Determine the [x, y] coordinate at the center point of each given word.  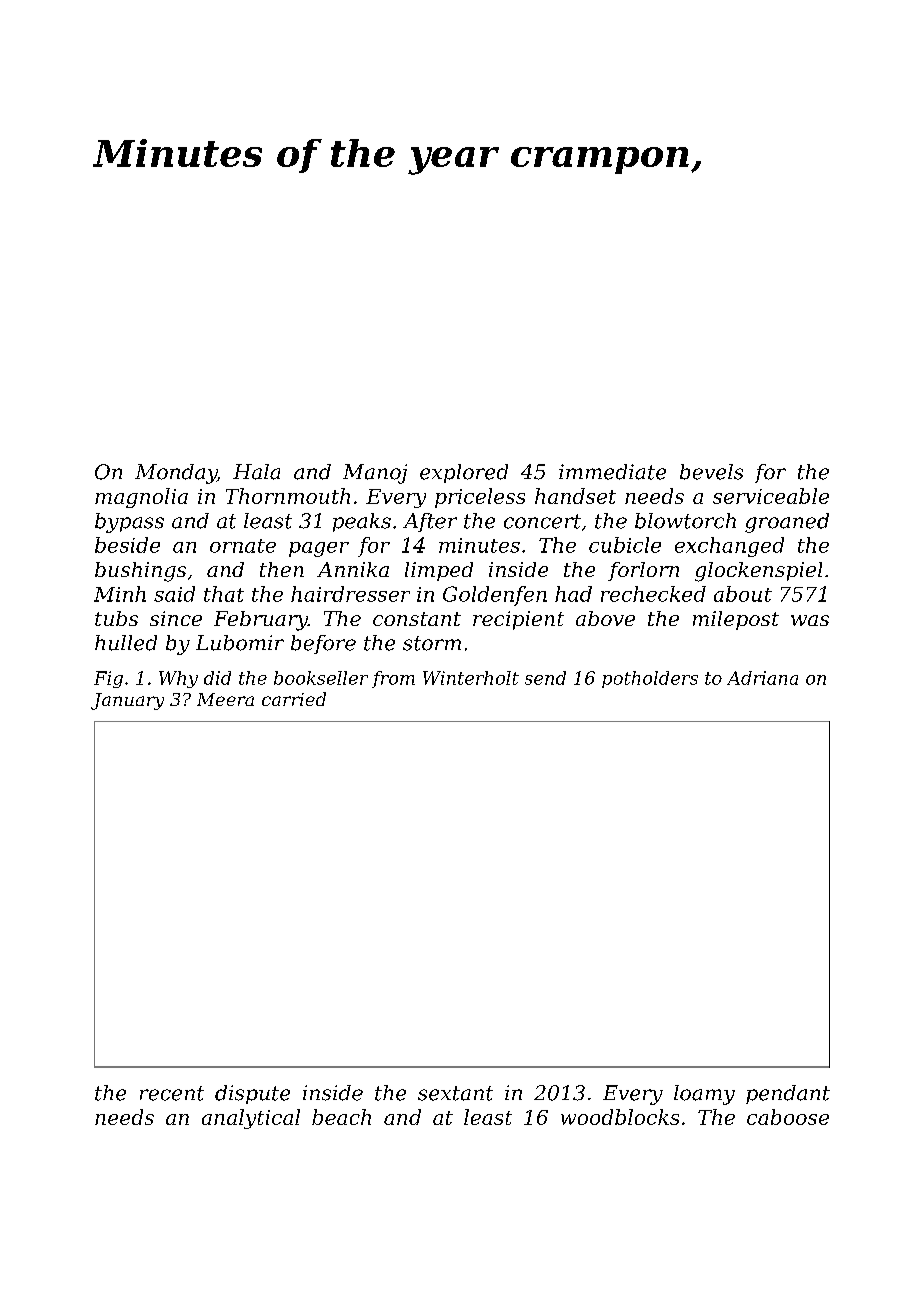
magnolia [141, 498]
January [127, 701]
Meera [225, 699]
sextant [455, 1093]
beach [341, 1117]
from [393, 679]
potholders [650, 679]
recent [172, 1093]
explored [464, 473]
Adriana [762, 678]
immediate [612, 472]
